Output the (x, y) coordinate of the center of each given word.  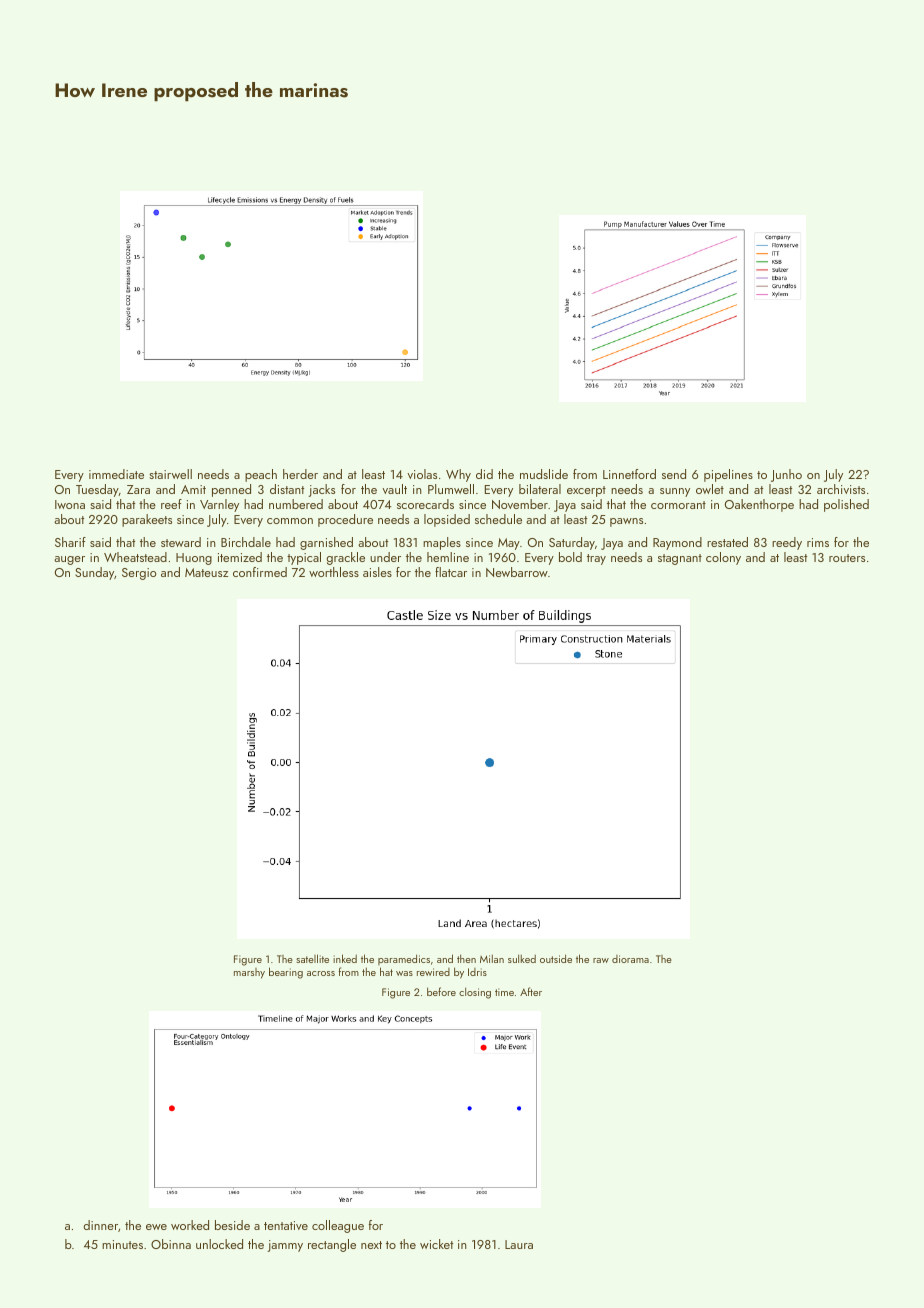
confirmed (260, 572)
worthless (334, 572)
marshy (249, 973)
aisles (377, 572)
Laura (519, 1244)
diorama (630, 959)
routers (847, 558)
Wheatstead (135, 557)
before (441, 991)
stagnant (680, 559)
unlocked (219, 1244)
